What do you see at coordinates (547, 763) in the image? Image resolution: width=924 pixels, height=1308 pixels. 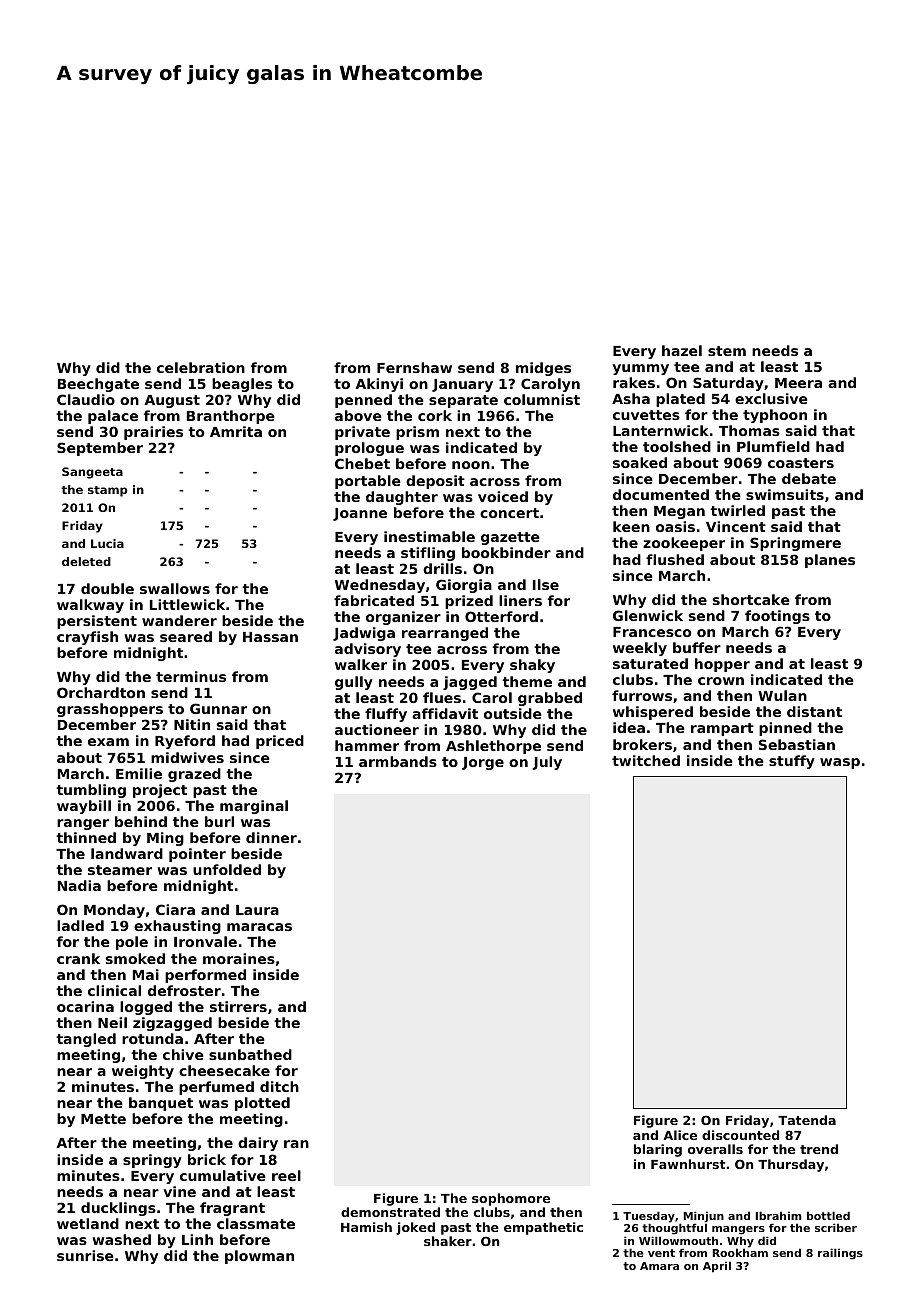 I see `July` at bounding box center [547, 763].
